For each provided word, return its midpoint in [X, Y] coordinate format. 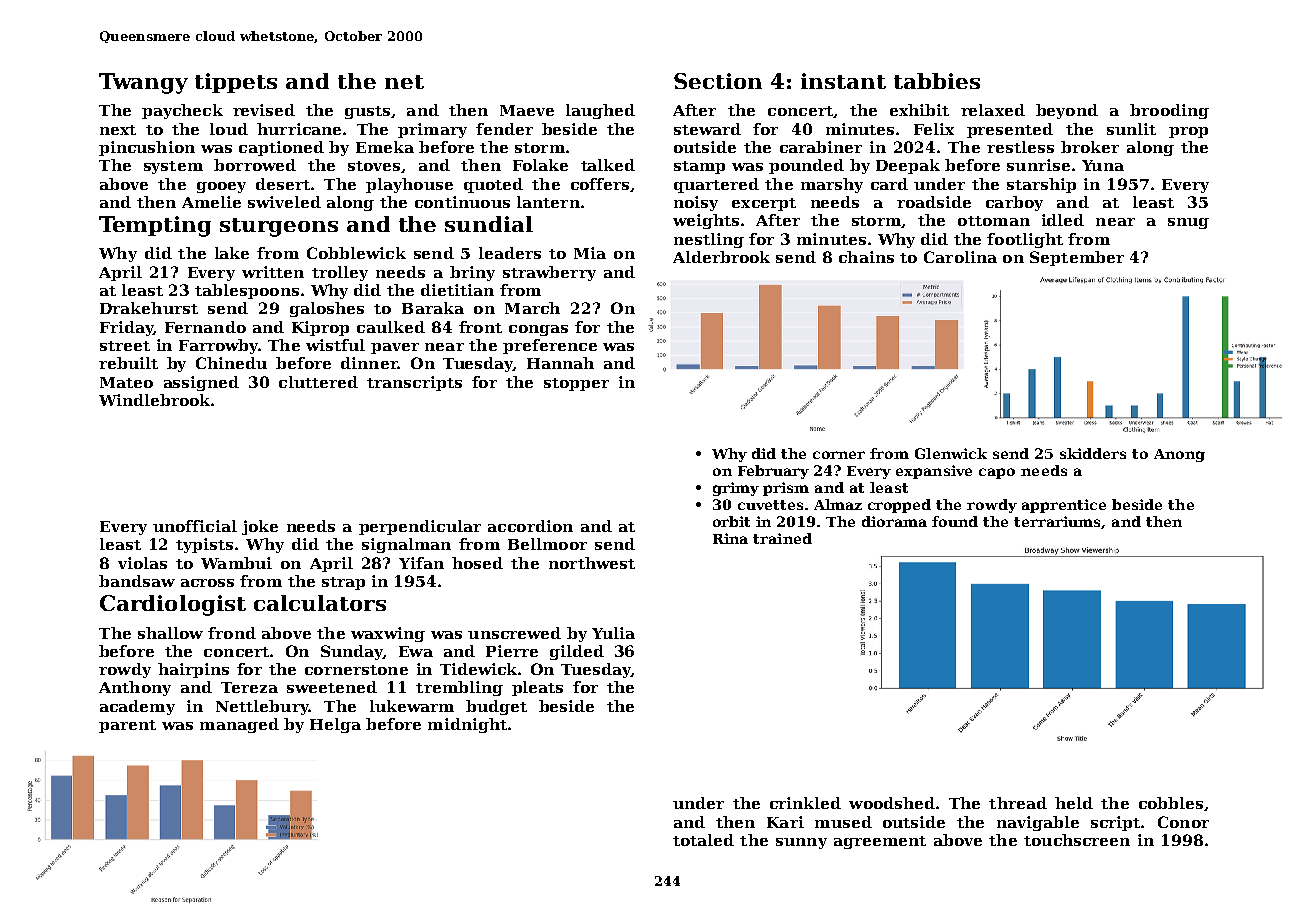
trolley [340, 273]
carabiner [821, 147]
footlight [1025, 240]
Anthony [135, 688]
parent [127, 726]
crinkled [805, 803]
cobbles [1171, 803]
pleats [537, 688]
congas [538, 330]
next [118, 130]
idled [1063, 220]
